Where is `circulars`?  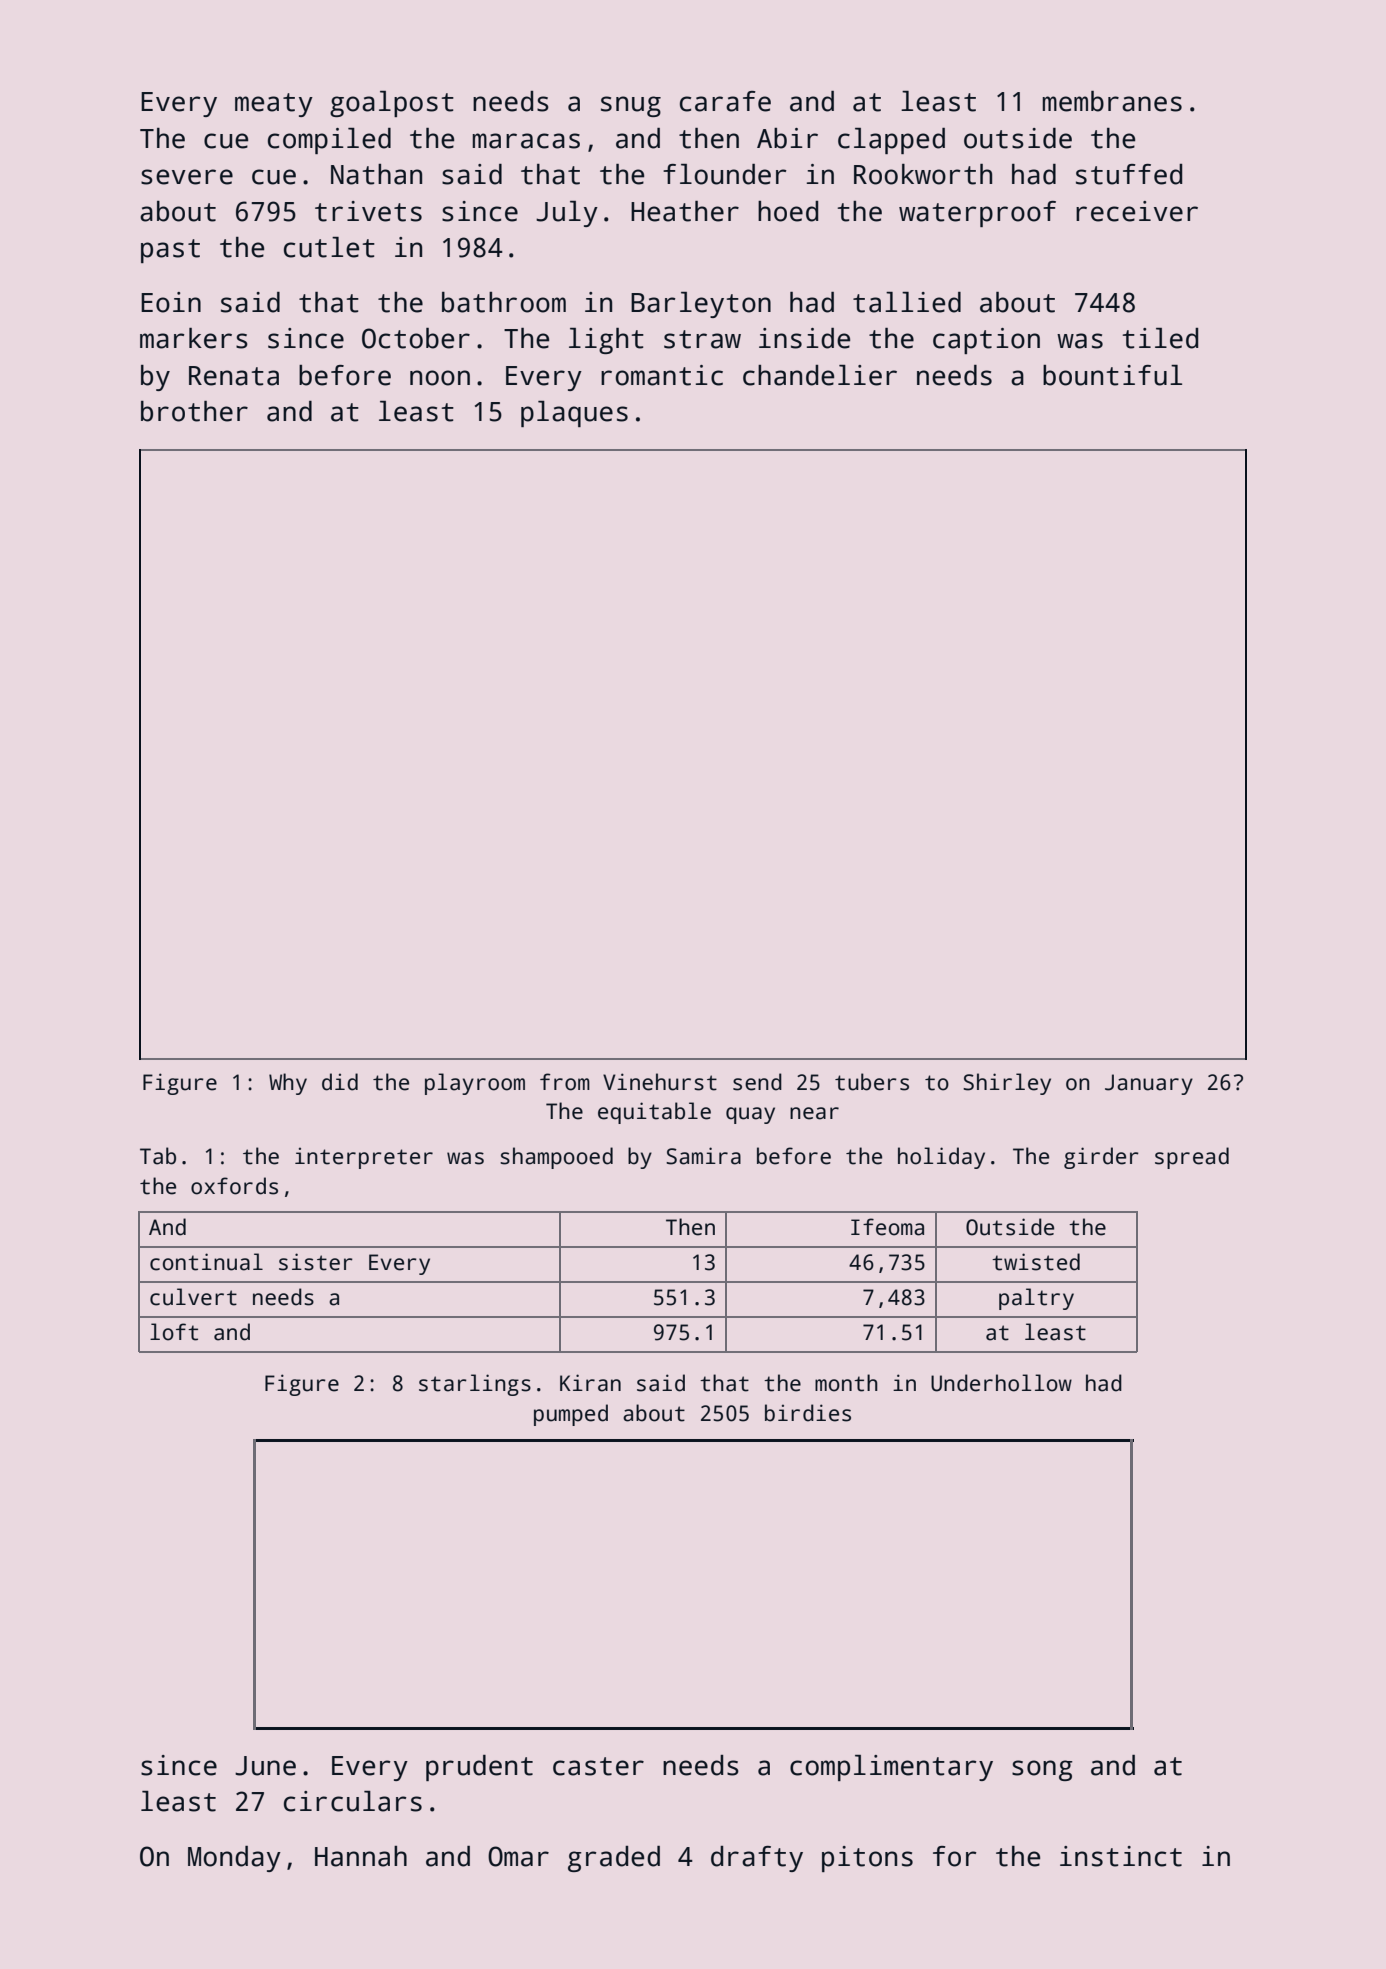
circulars is located at coordinates (353, 1801).
